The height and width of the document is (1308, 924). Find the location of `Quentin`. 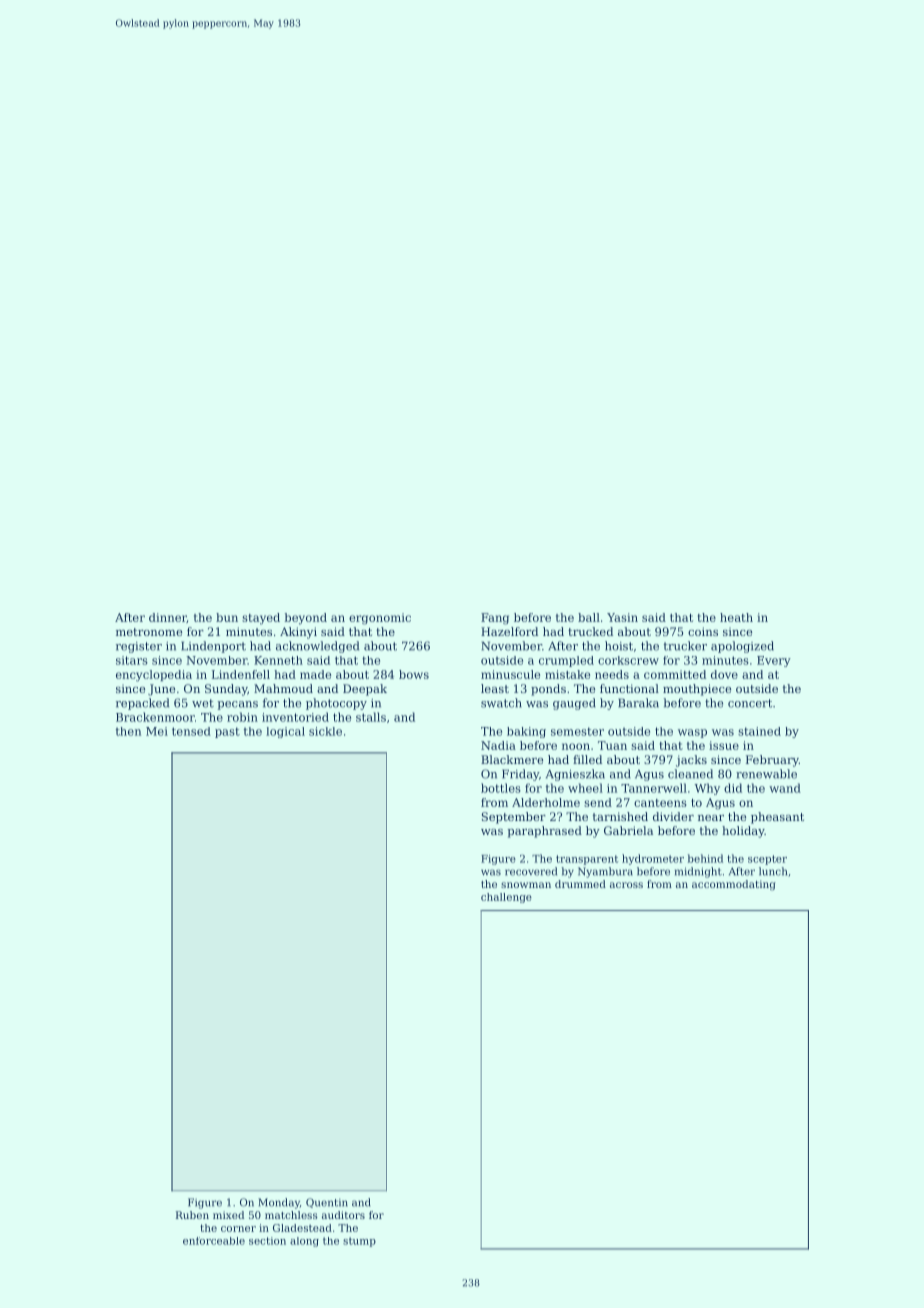

Quentin is located at coordinates (327, 1203).
